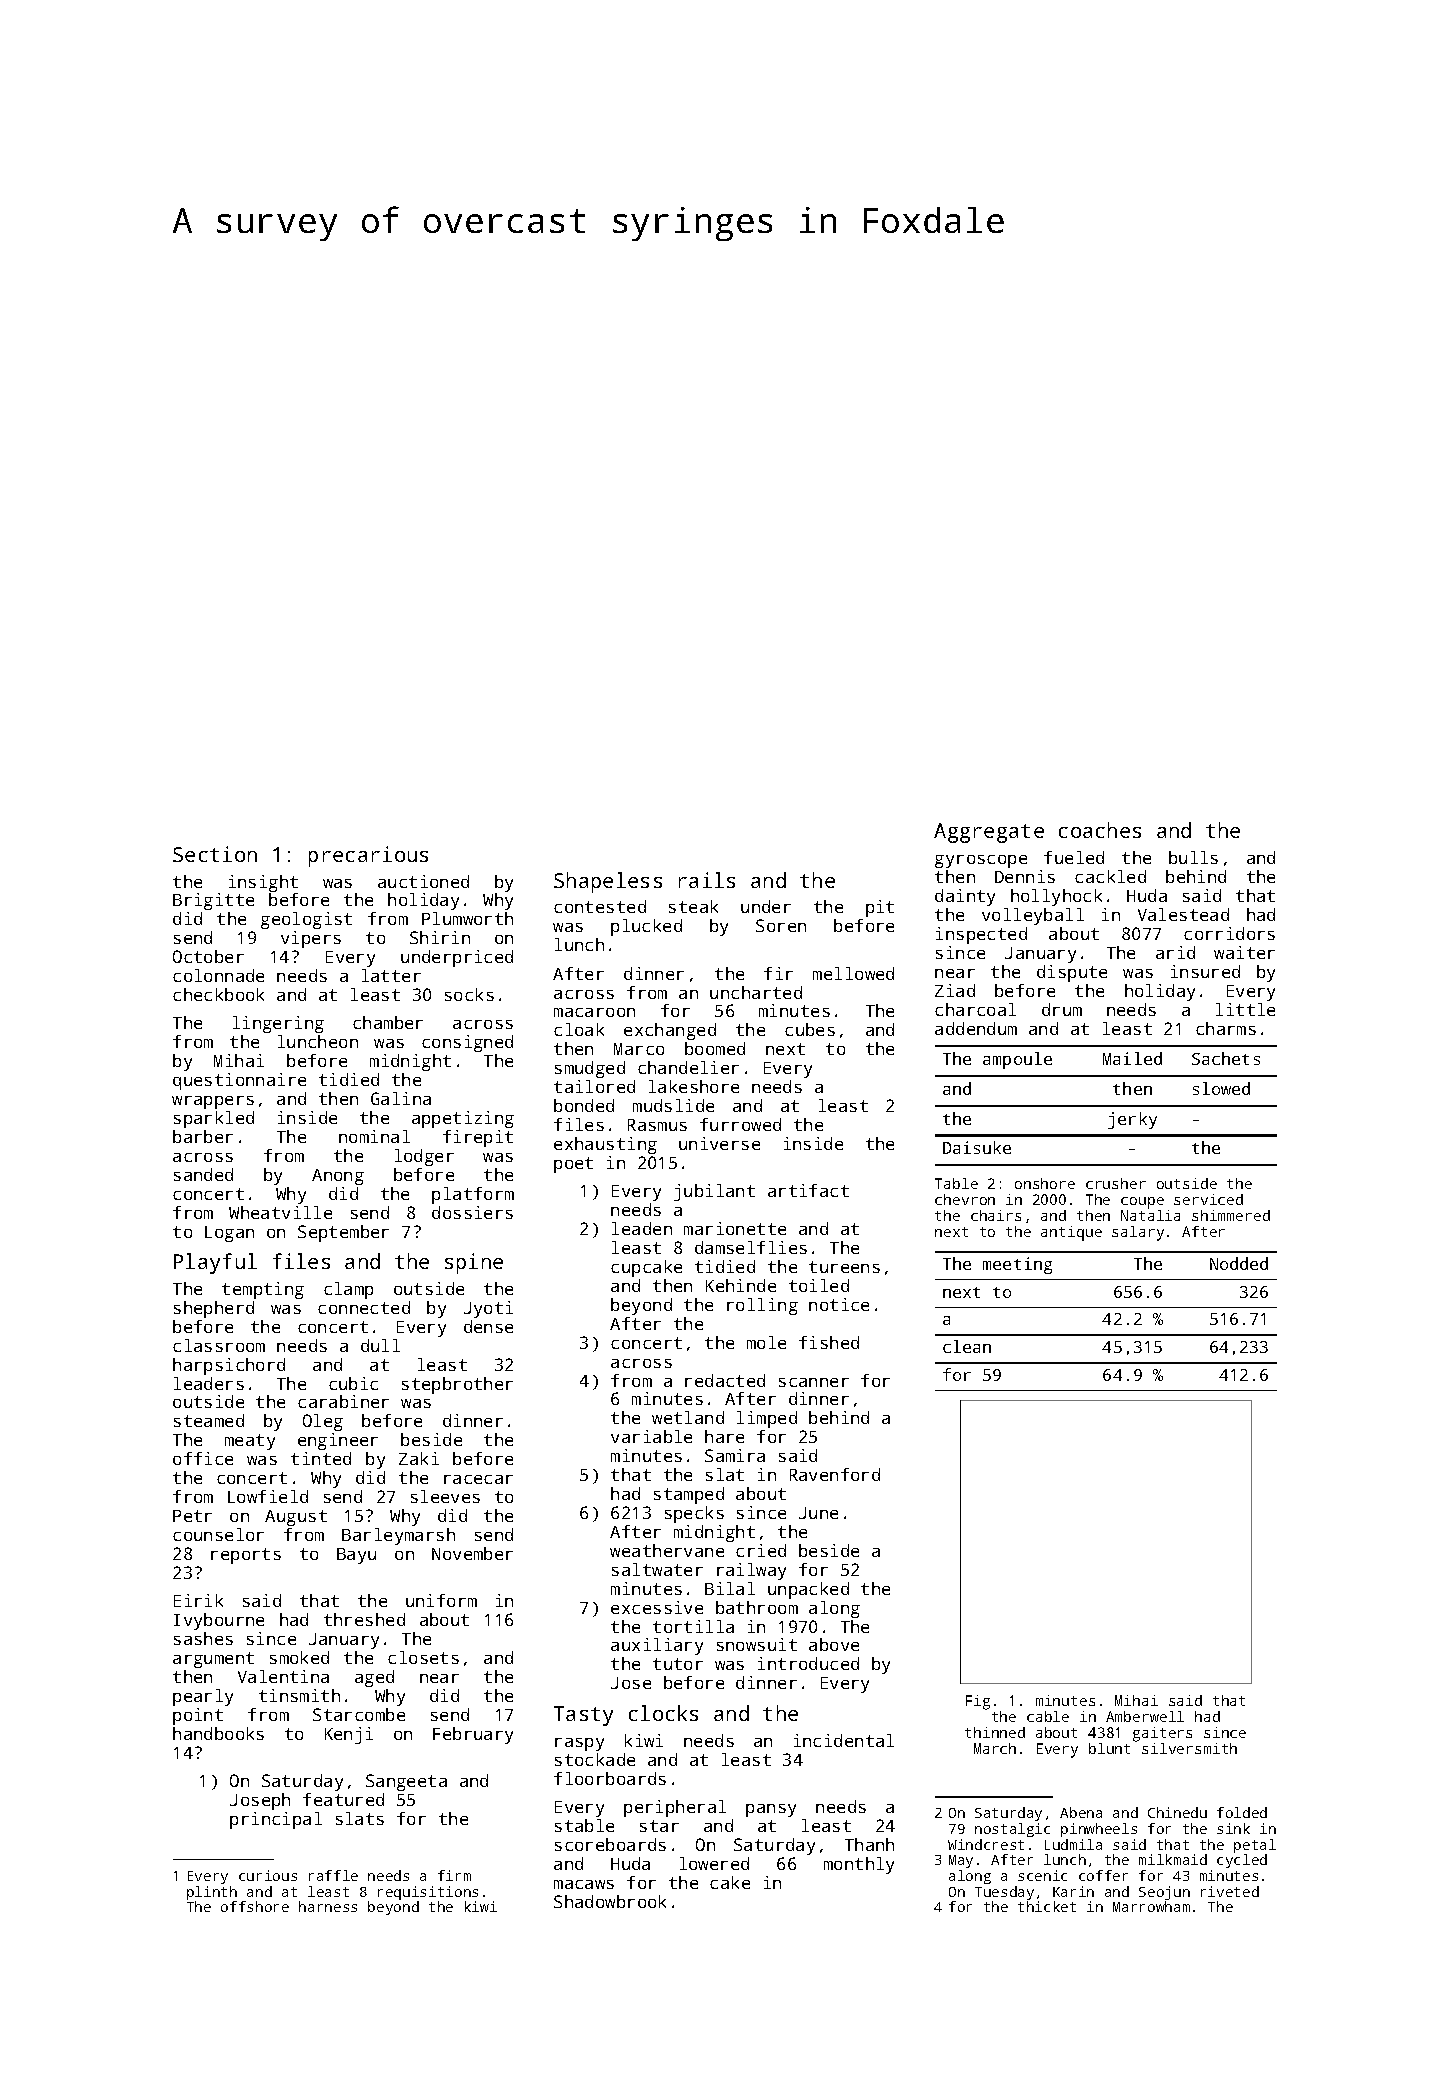 This screenshot has width=1450, height=2100. What do you see at coordinates (808, 1663) in the screenshot?
I see `introduced` at bounding box center [808, 1663].
